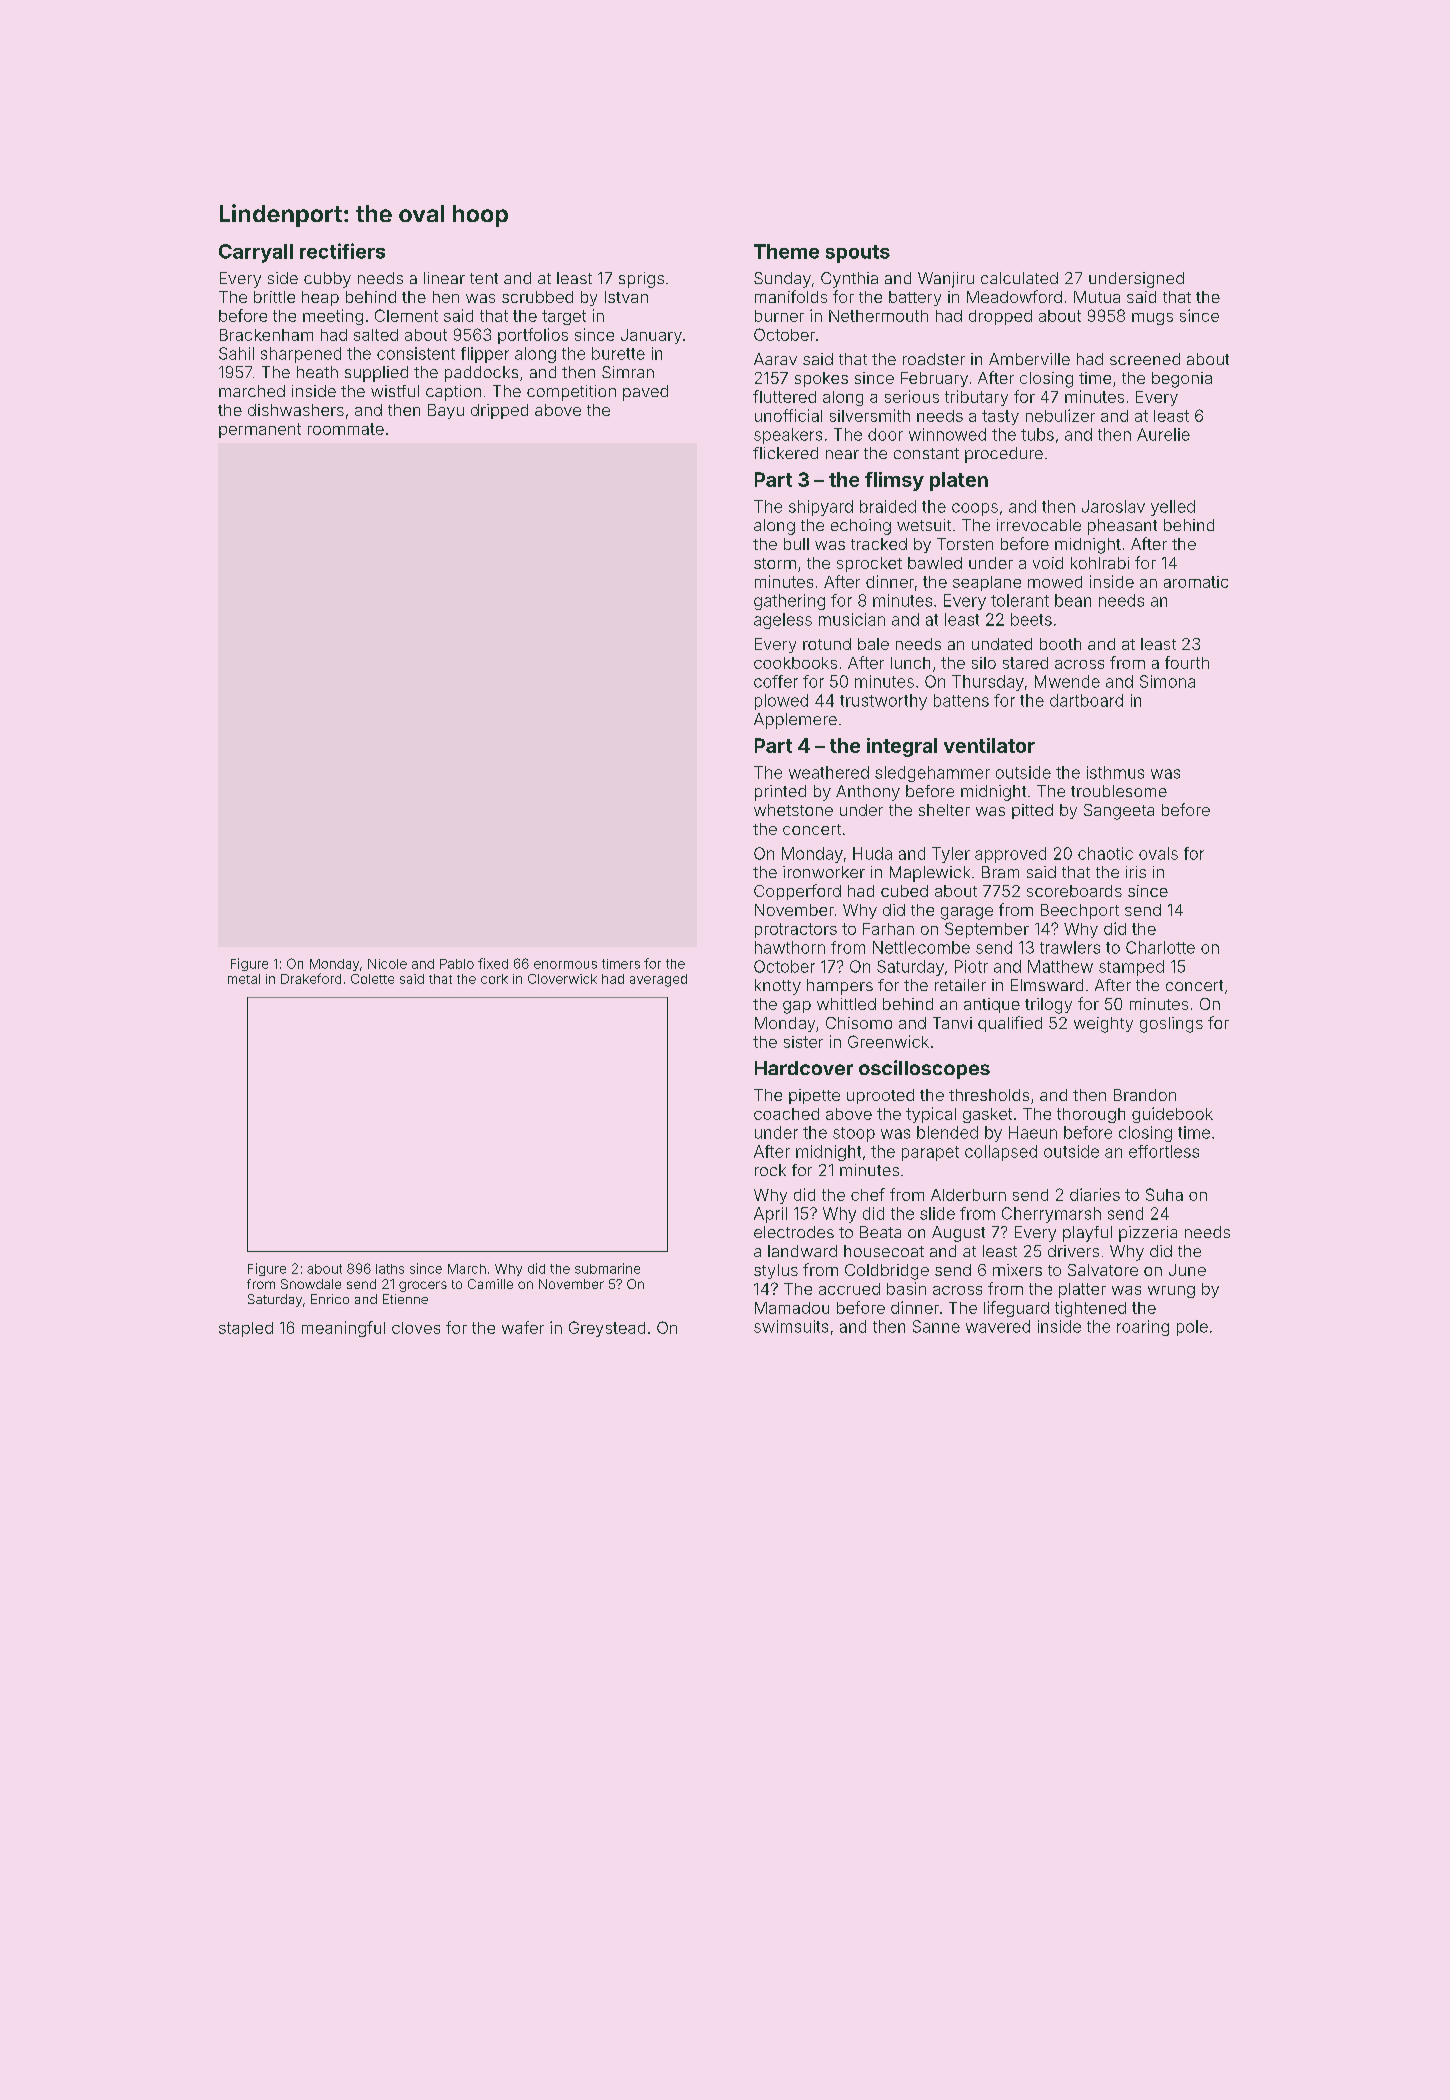 The height and width of the document is (2100, 1450). I want to click on supplied, so click(376, 374).
